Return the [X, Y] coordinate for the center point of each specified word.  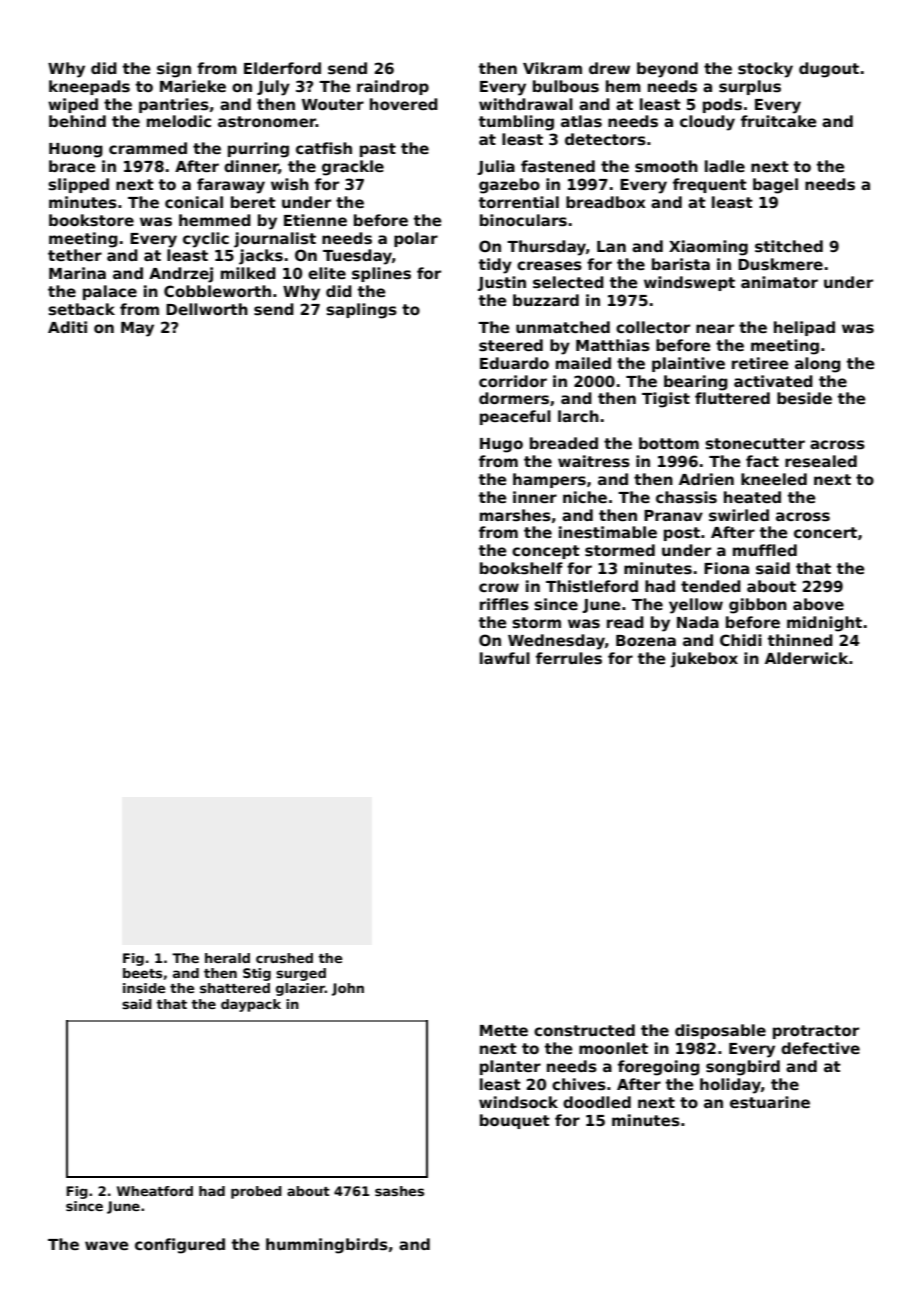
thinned [800, 640]
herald [227, 958]
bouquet [515, 1121]
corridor [513, 381]
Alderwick [806, 658]
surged [301, 974]
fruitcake [779, 121]
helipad [804, 328]
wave [107, 1245]
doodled [597, 1102]
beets [142, 973]
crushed [284, 958]
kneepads [89, 87]
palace [110, 292]
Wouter [333, 104]
